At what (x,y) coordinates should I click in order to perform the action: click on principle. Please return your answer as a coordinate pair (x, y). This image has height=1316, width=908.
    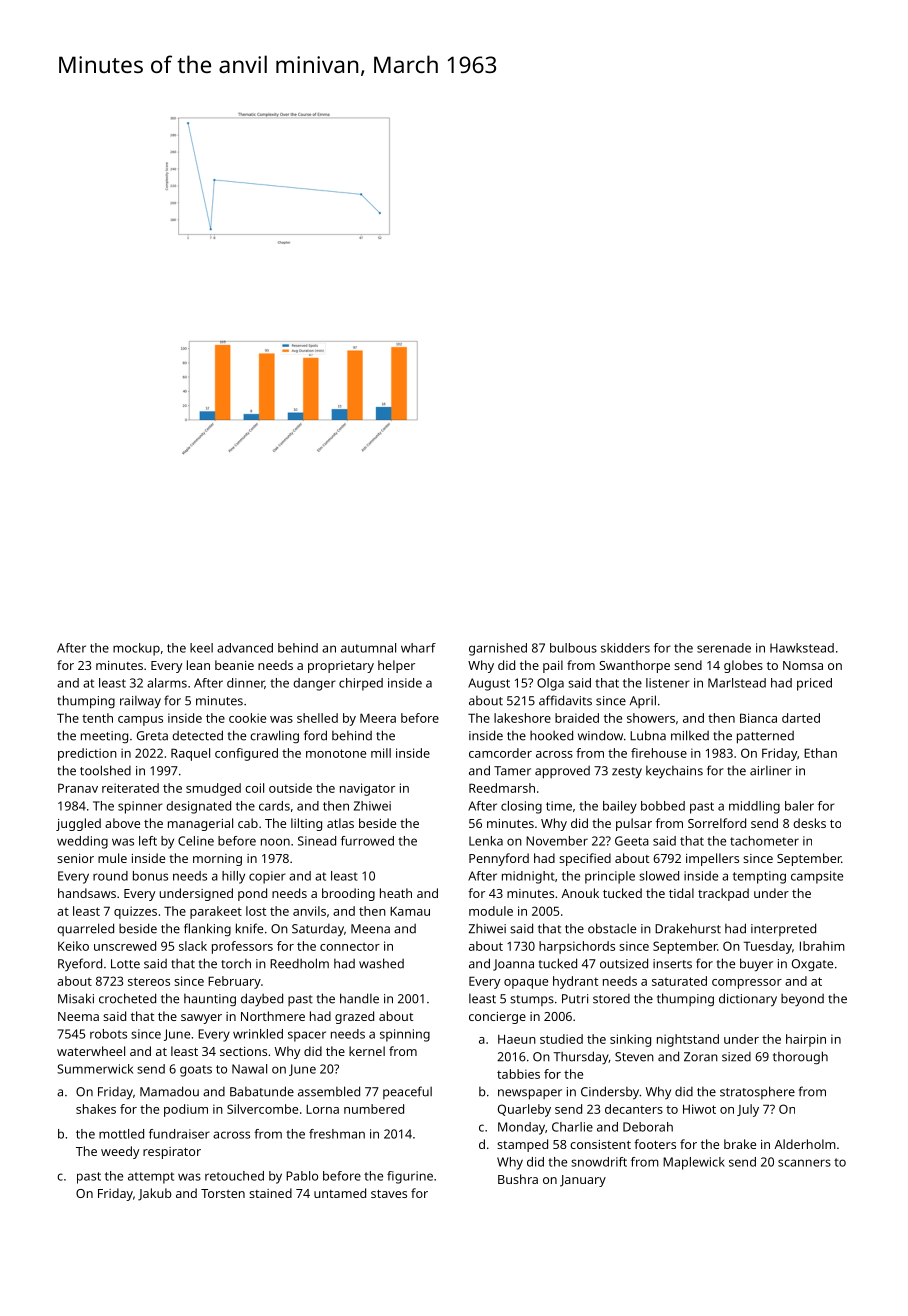
    Looking at the image, I should click on (610, 877).
